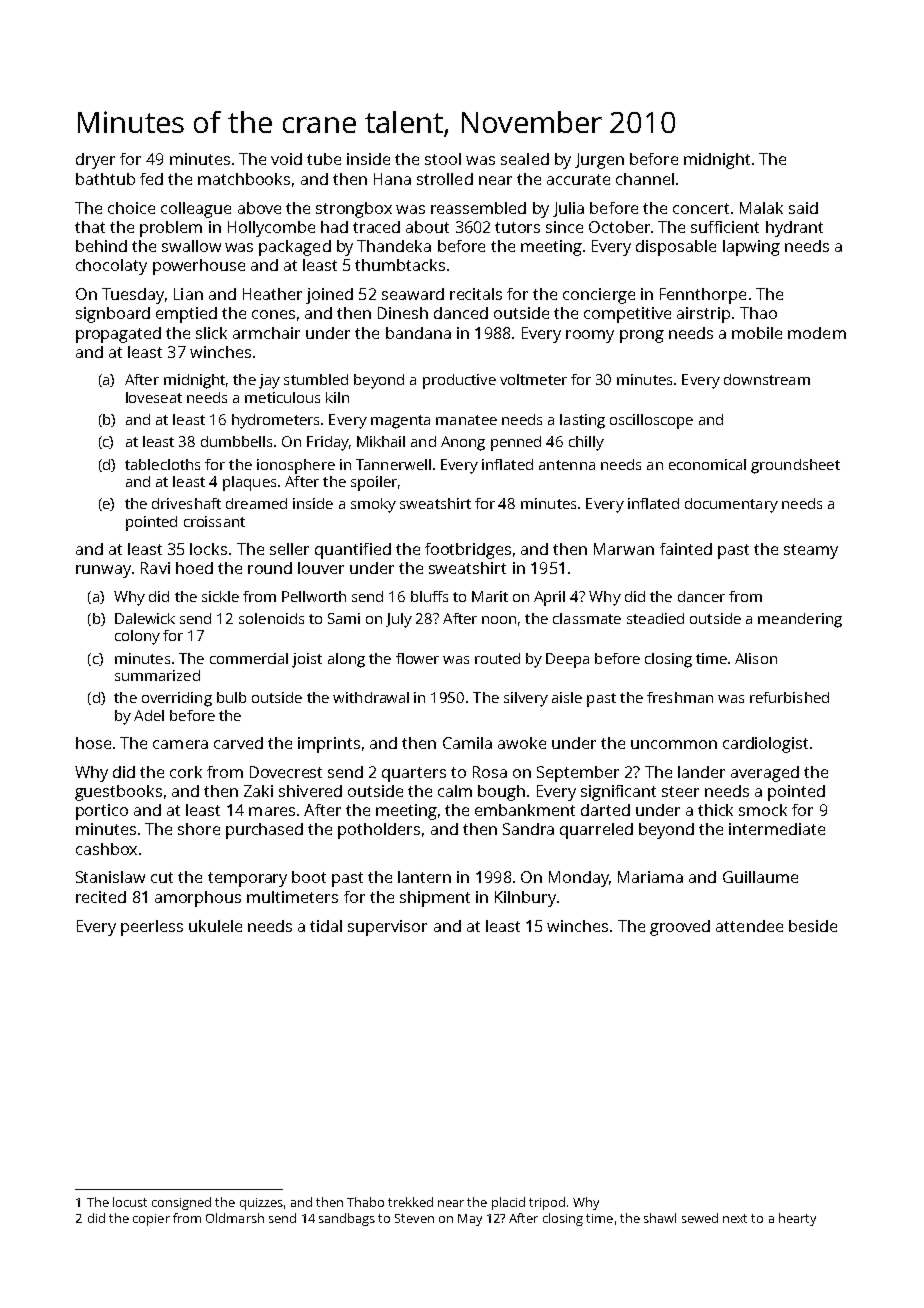 This screenshot has width=924, height=1308. Describe the element at coordinates (215, 926) in the screenshot. I see `ukulele` at that location.
